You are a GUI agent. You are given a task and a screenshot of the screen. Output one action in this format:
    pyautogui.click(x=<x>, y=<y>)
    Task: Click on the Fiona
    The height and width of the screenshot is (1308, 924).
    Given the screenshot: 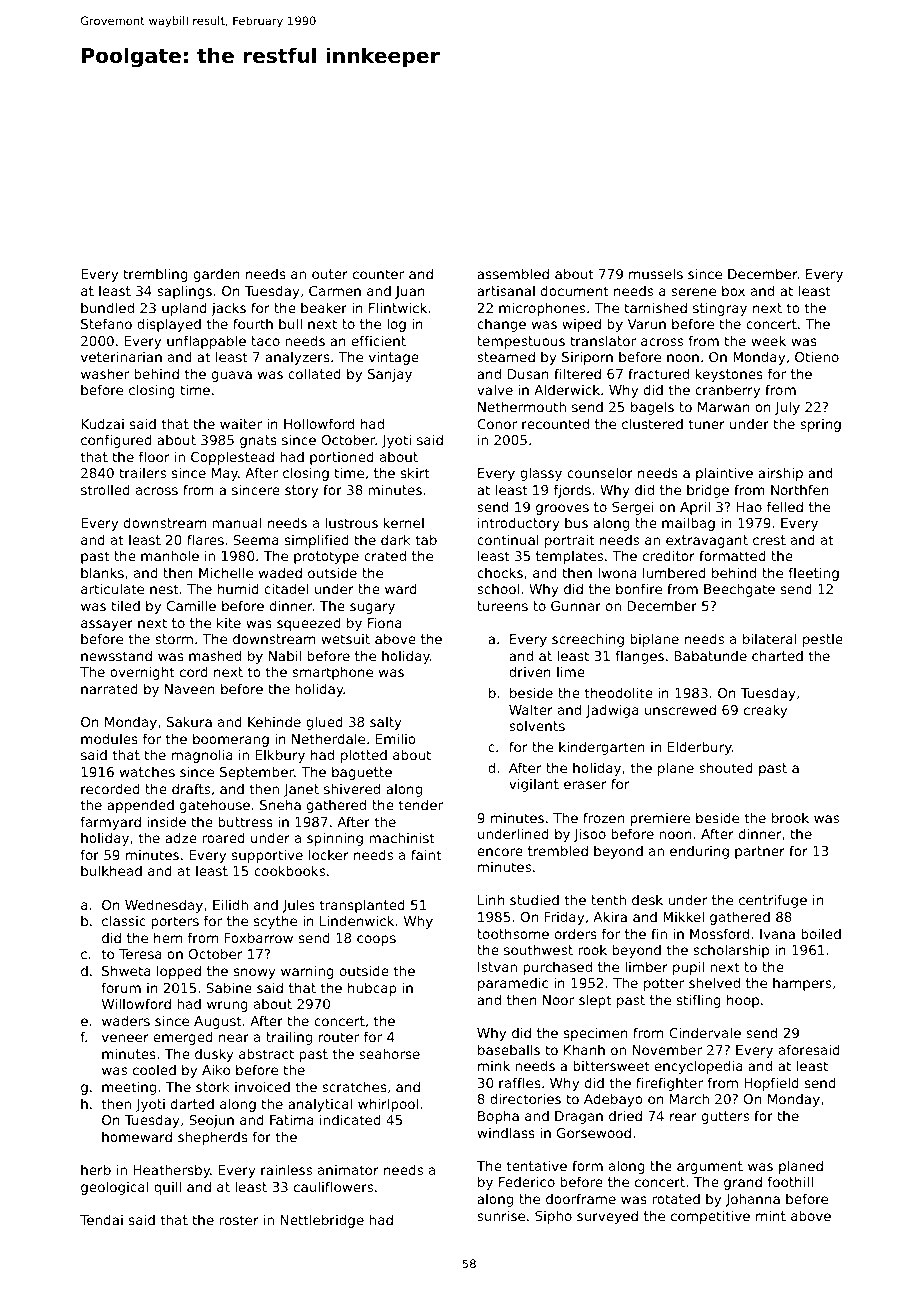 What is the action you would take?
    pyautogui.click(x=385, y=622)
